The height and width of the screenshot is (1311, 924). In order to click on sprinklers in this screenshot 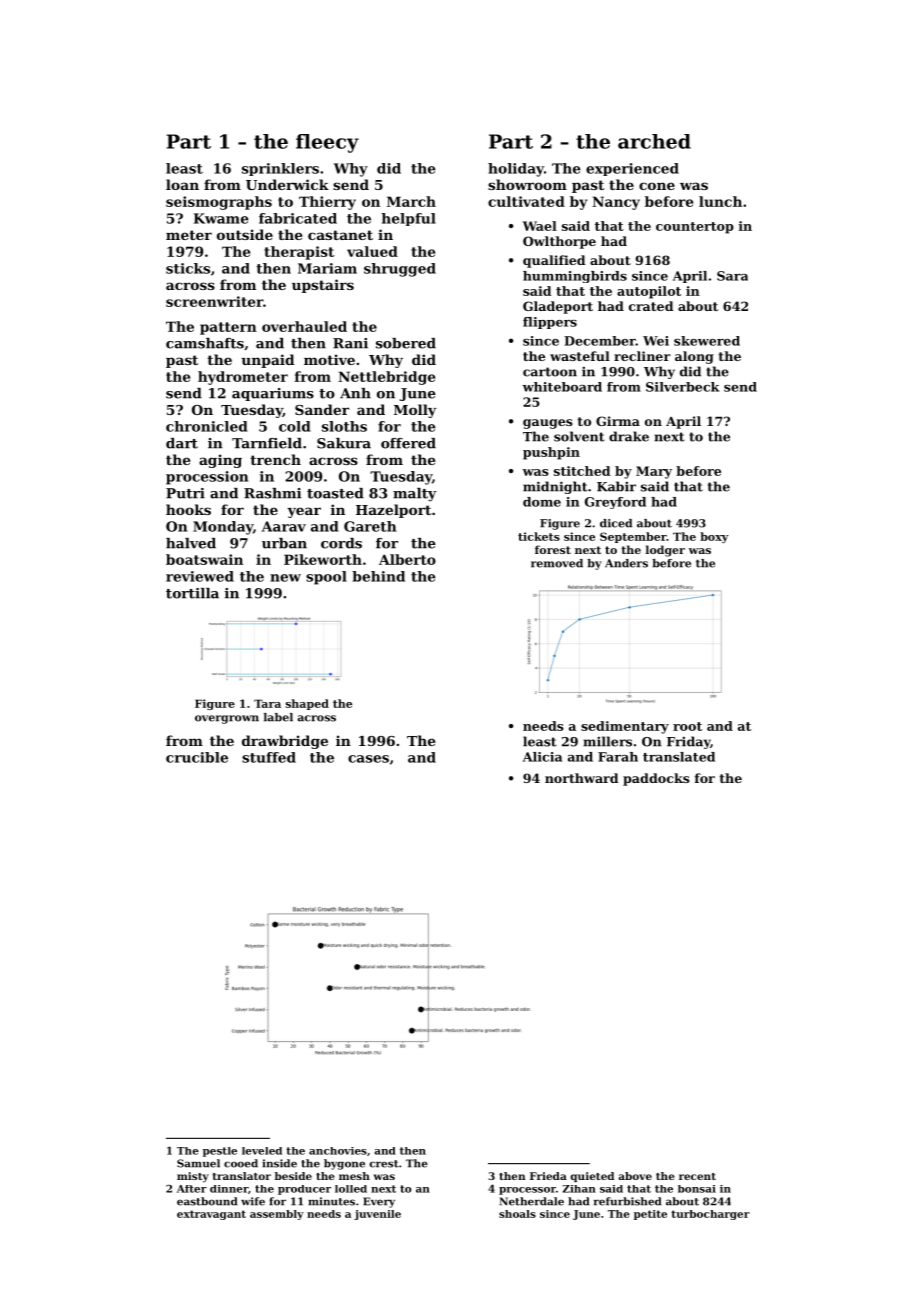, I will do `click(280, 169)`.
